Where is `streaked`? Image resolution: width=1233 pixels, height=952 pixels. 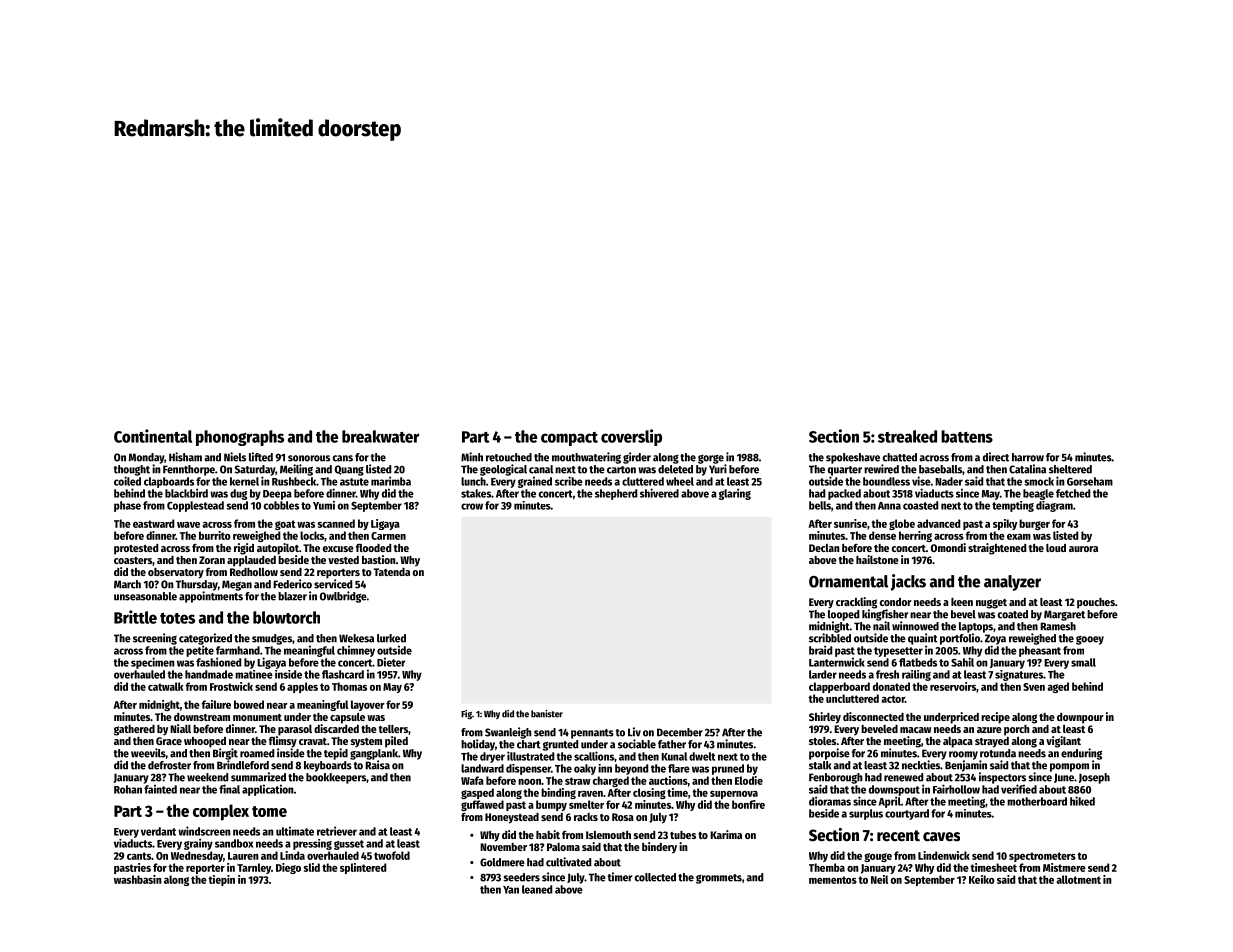 streaked is located at coordinates (907, 436).
